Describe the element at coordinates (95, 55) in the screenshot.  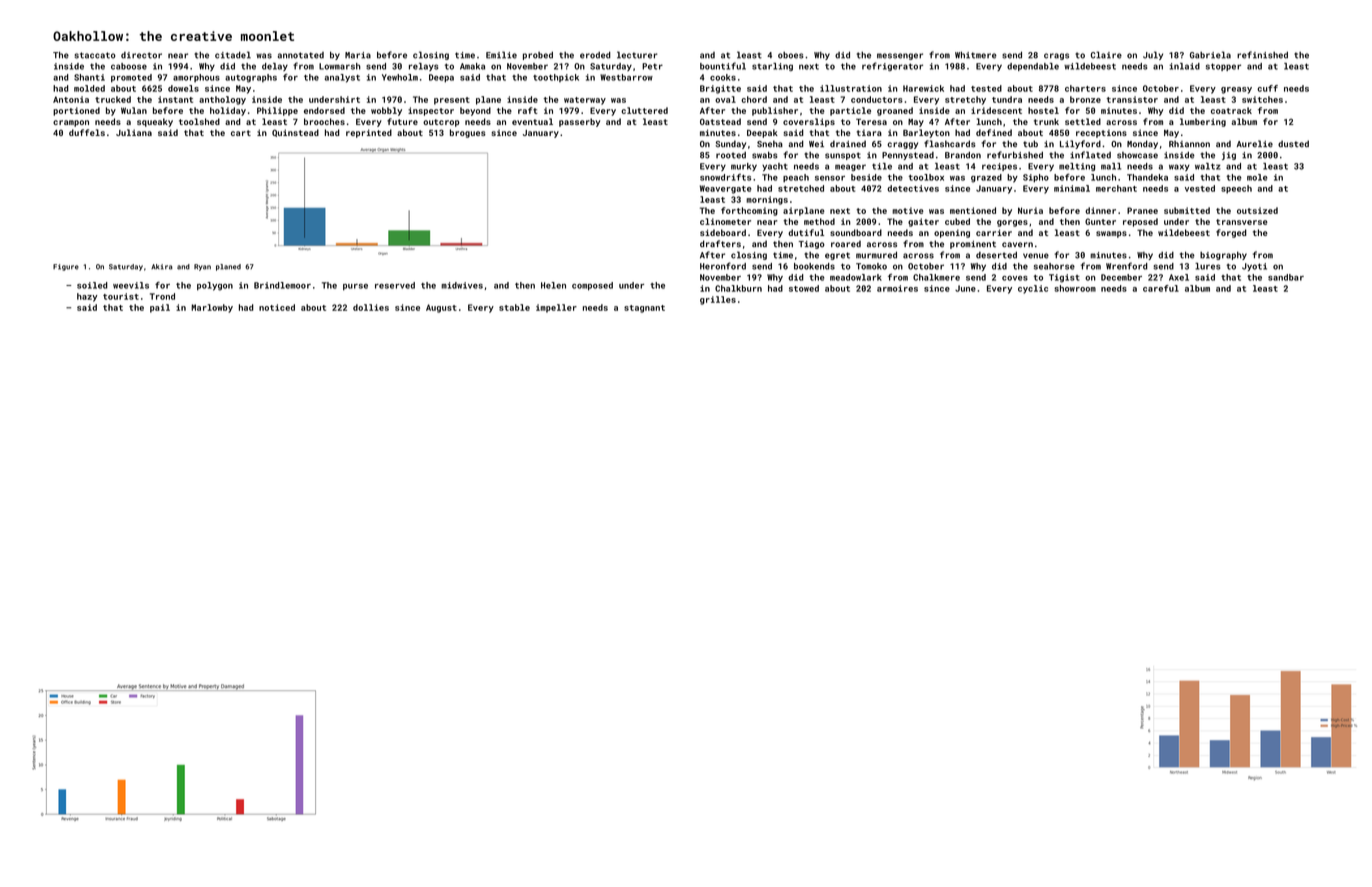
I see `staccato` at that location.
